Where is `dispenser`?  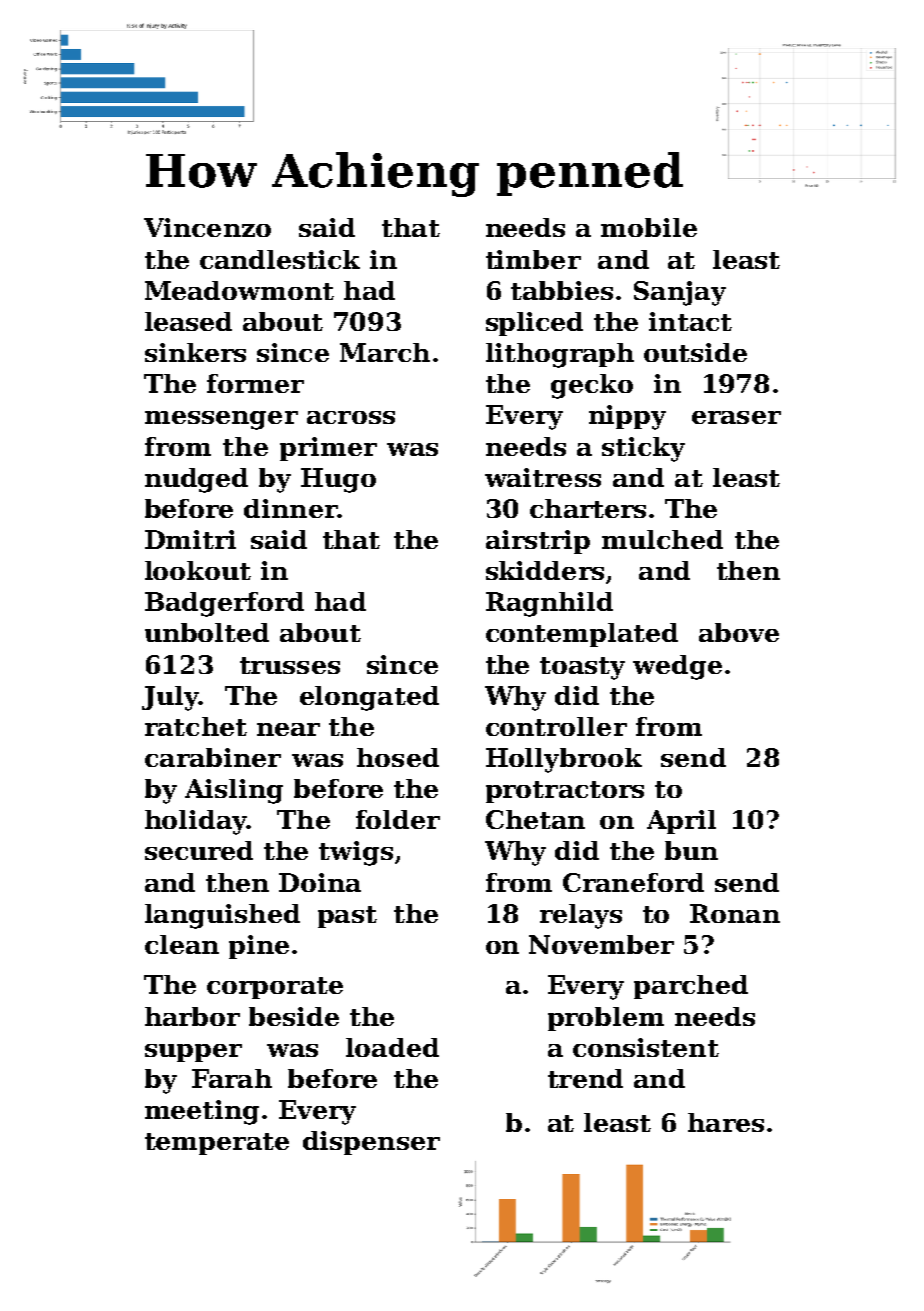 dispenser is located at coordinates (371, 1143).
